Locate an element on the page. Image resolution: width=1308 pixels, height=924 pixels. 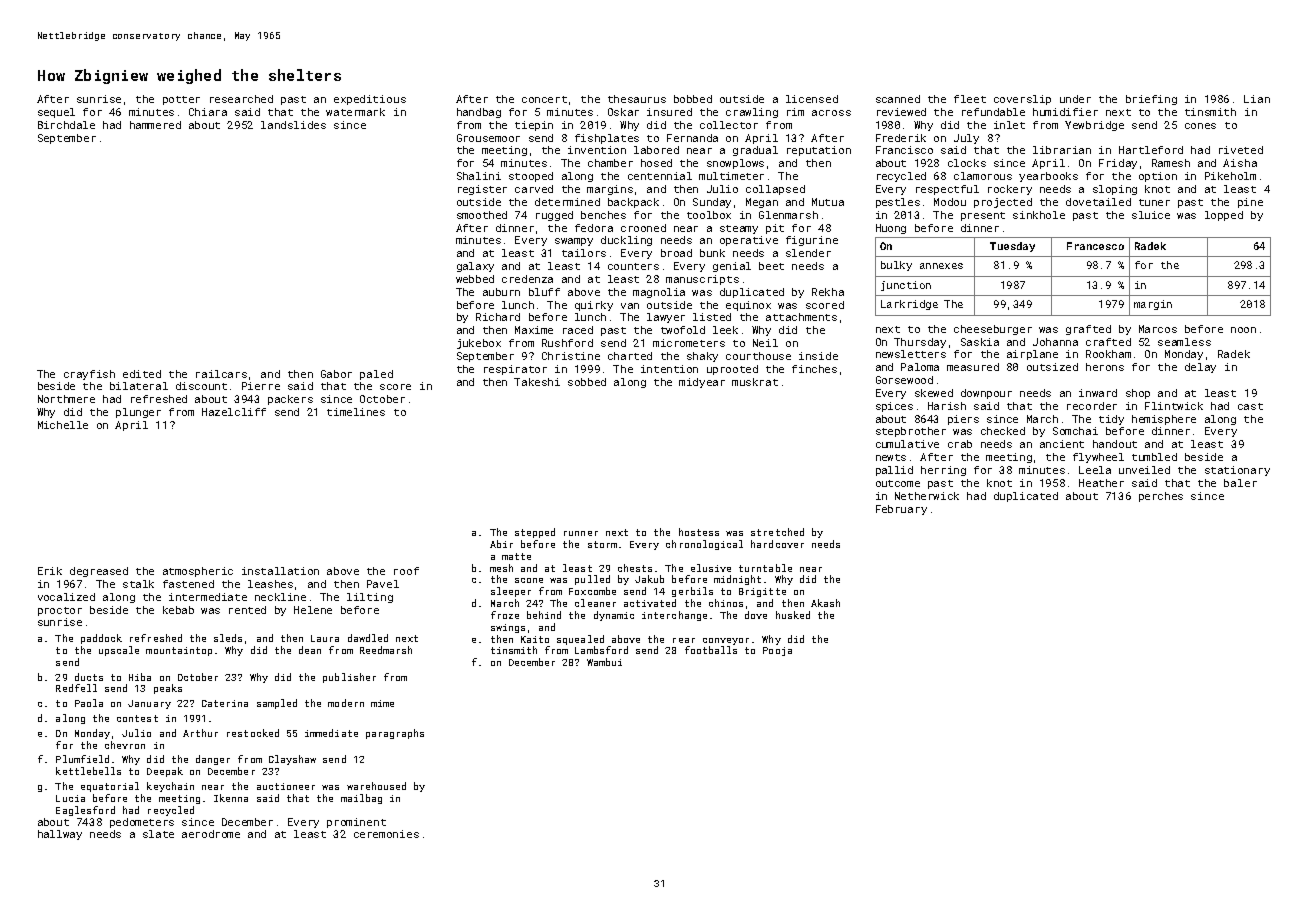
newts is located at coordinates (891, 457).
